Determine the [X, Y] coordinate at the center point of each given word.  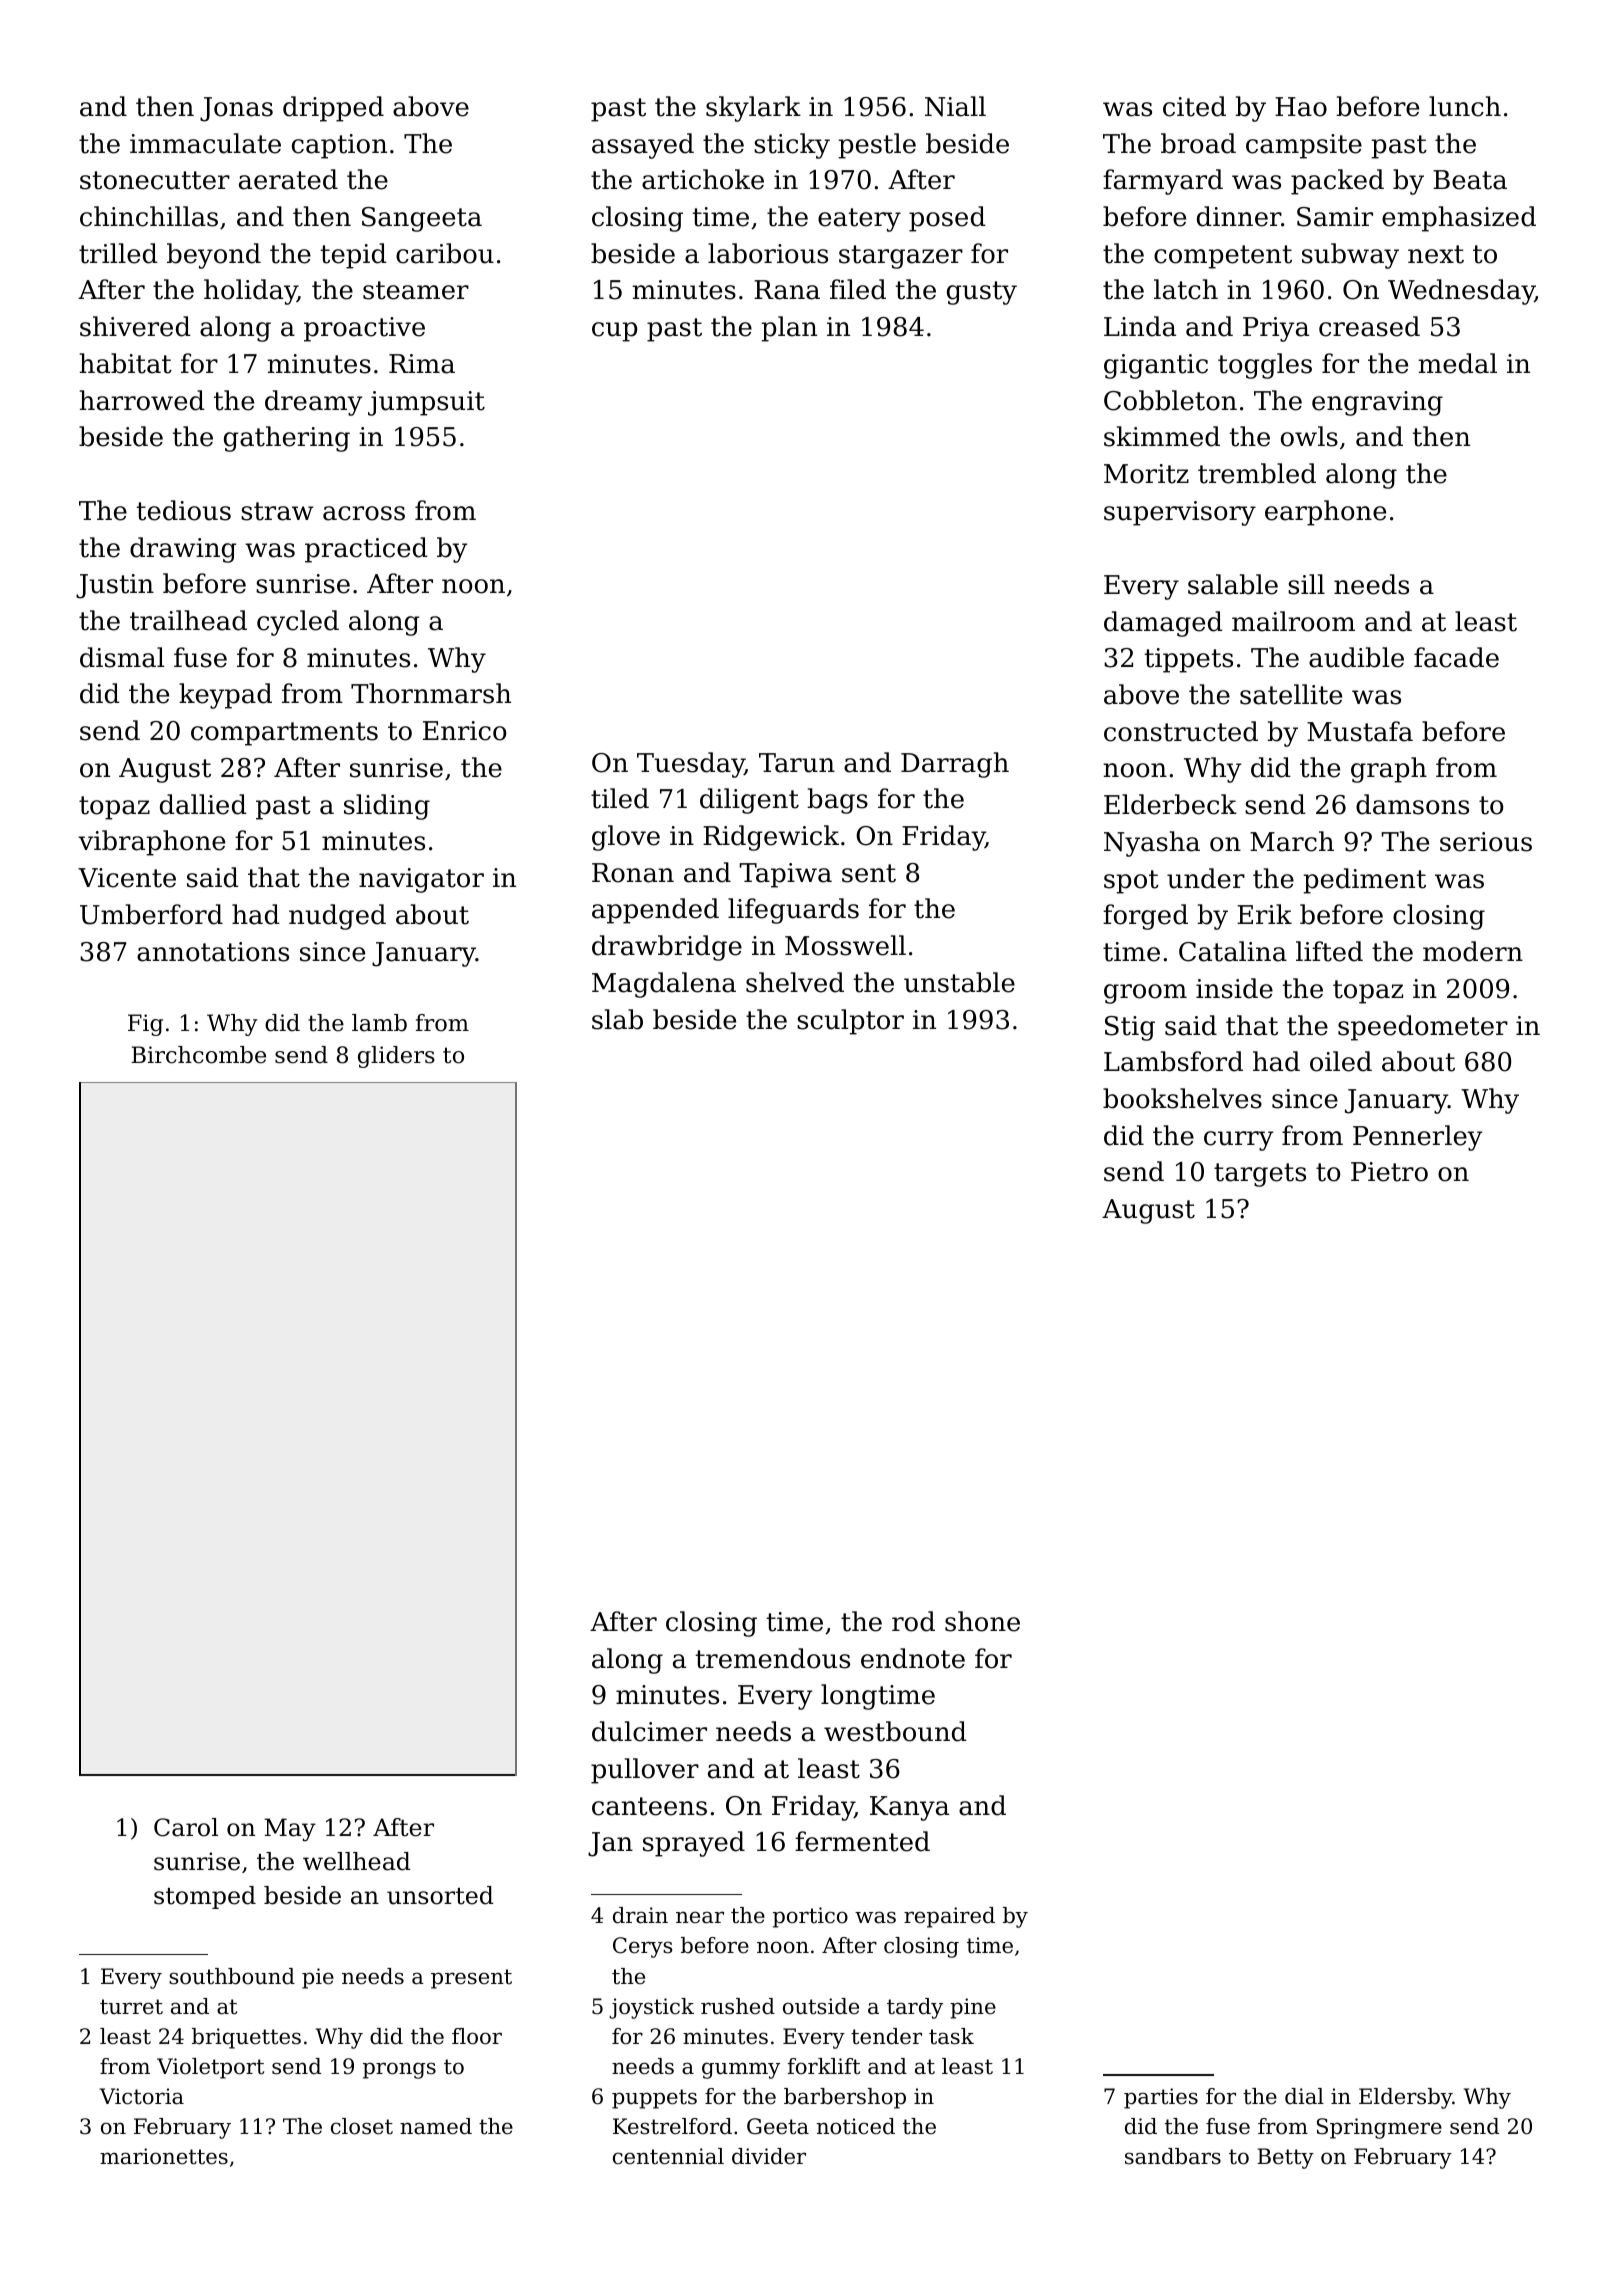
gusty [982, 293]
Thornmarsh [431, 693]
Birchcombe [198, 1055]
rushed [738, 2006]
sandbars [1173, 2156]
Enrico [464, 731]
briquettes [246, 2038]
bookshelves [1182, 1098]
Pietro [1389, 1172]
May [290, 1829]
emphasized [1459, 219]
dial [1304, 2096]
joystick [651, 2008]
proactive [364, 329]
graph [1389, 770]
